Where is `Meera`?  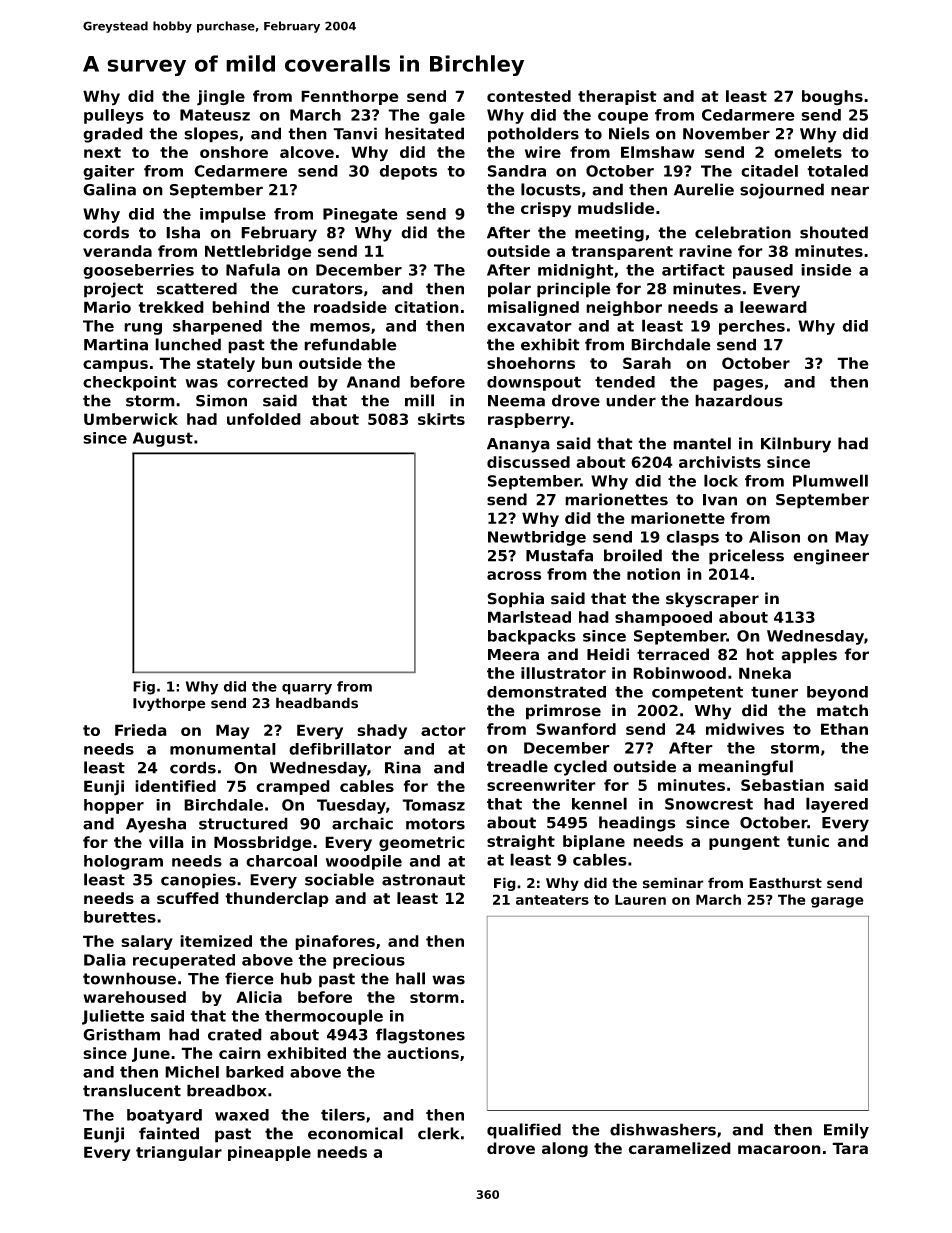
Meera is located at coordinates (513, 655).
